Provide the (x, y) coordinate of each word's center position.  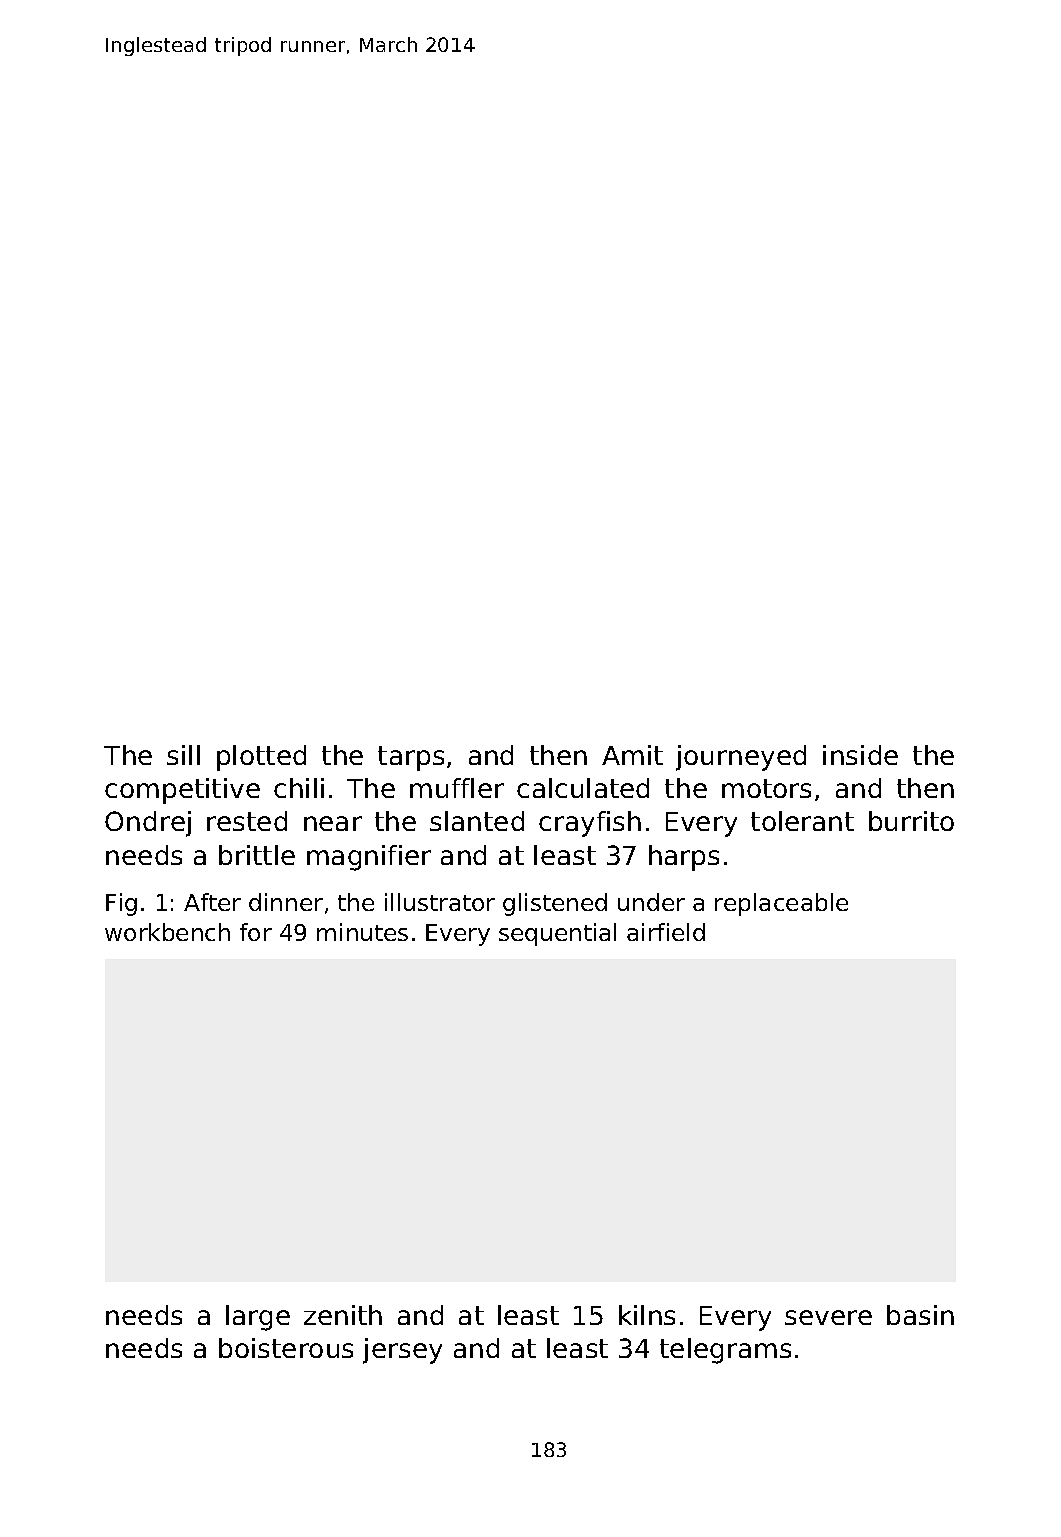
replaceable (781, 904)
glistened (555, 904)
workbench (167, 932)
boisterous (286, 1348)
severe (828, 1317)
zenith (343, 1315)
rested (247, 821)
